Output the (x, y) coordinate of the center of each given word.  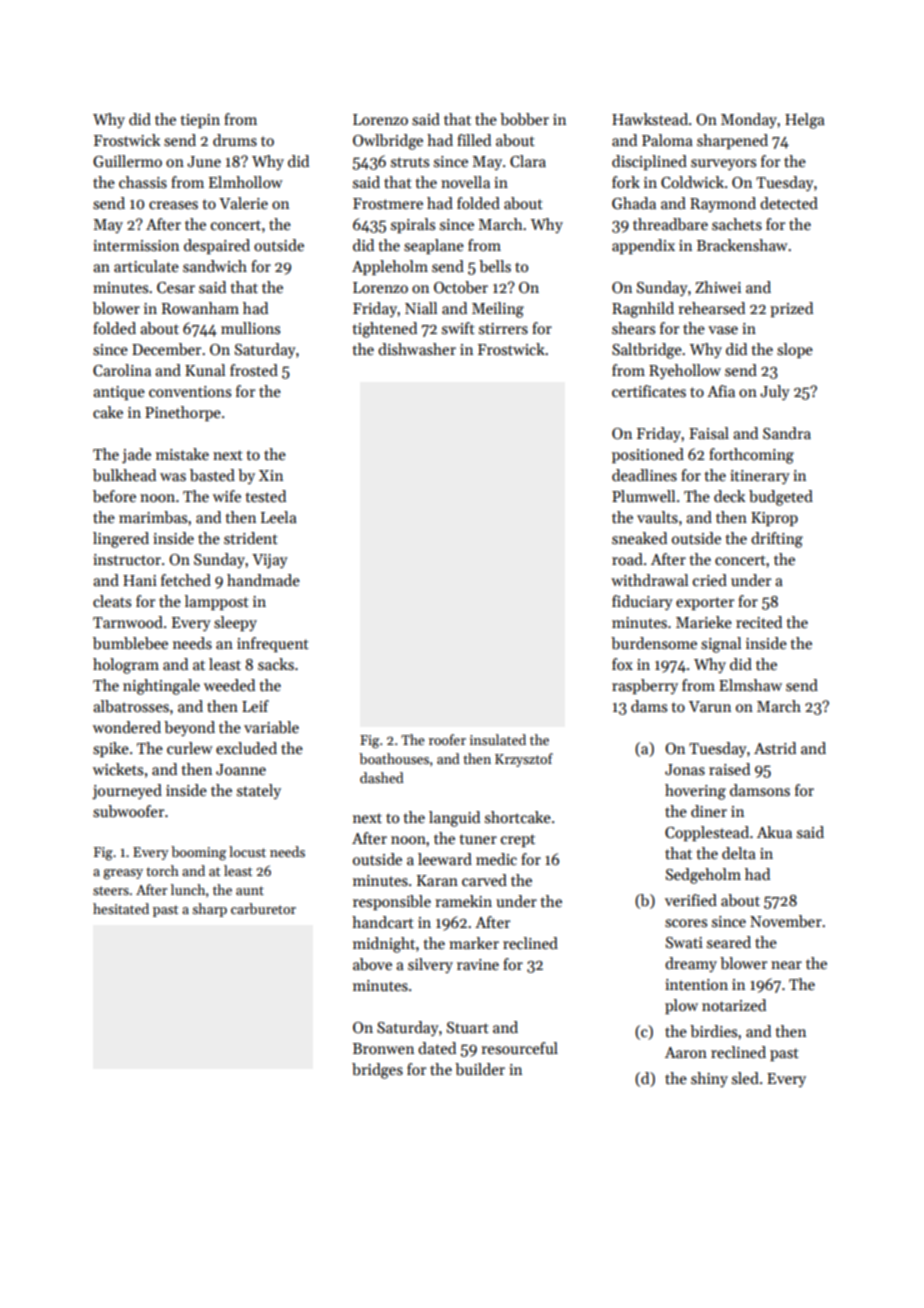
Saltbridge (647, 351)
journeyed (127, 791)
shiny (709, 1079)
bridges (377, 1071)
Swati (684, 942)
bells (495, 266)
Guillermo (127, 161)
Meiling (498, 310)
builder (480, 1069)
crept (518, 840)
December (166, 349)
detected (789, 203)
